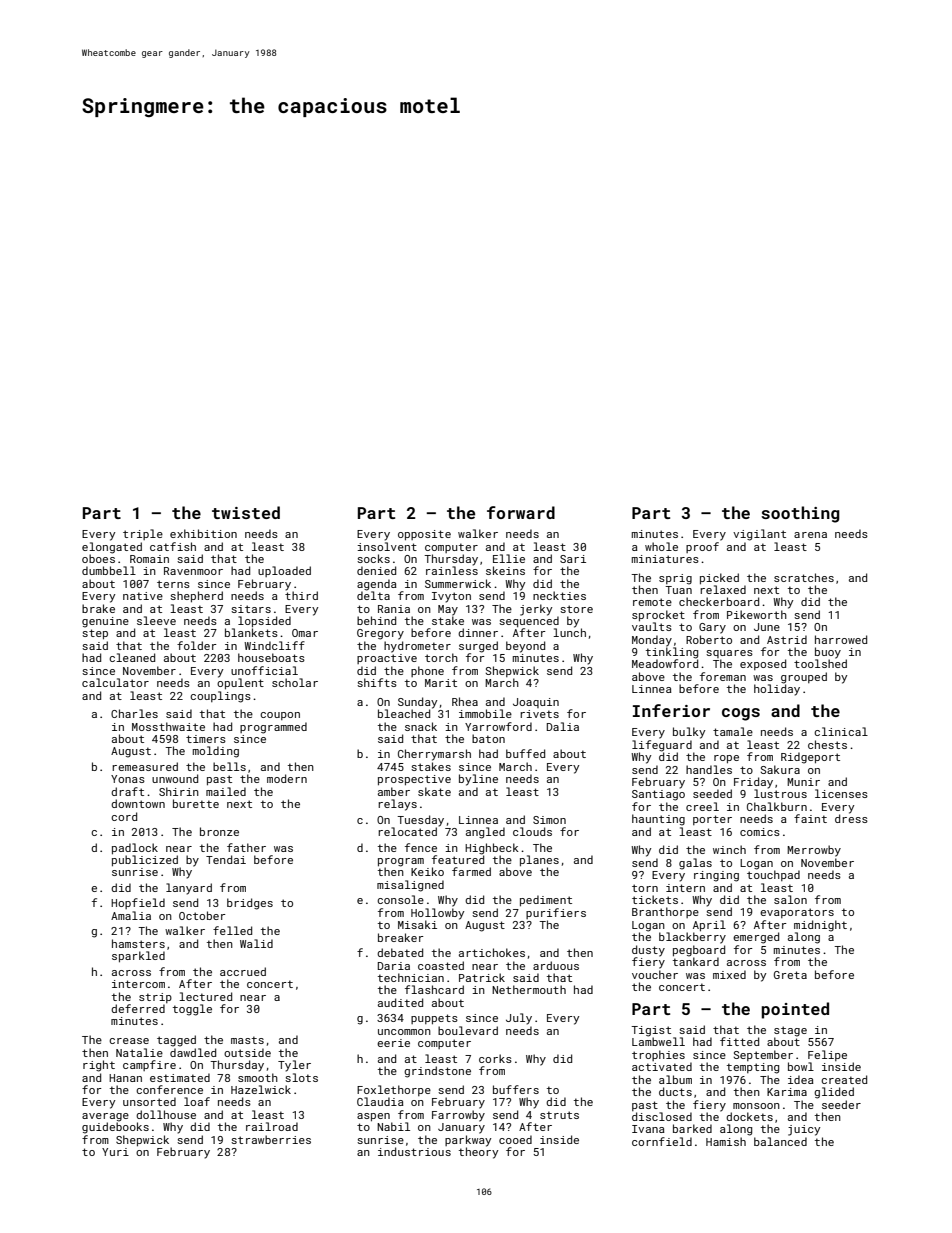 The height and width of the document is (1233, 952). I want to click on soothing, so click(800, 514).
